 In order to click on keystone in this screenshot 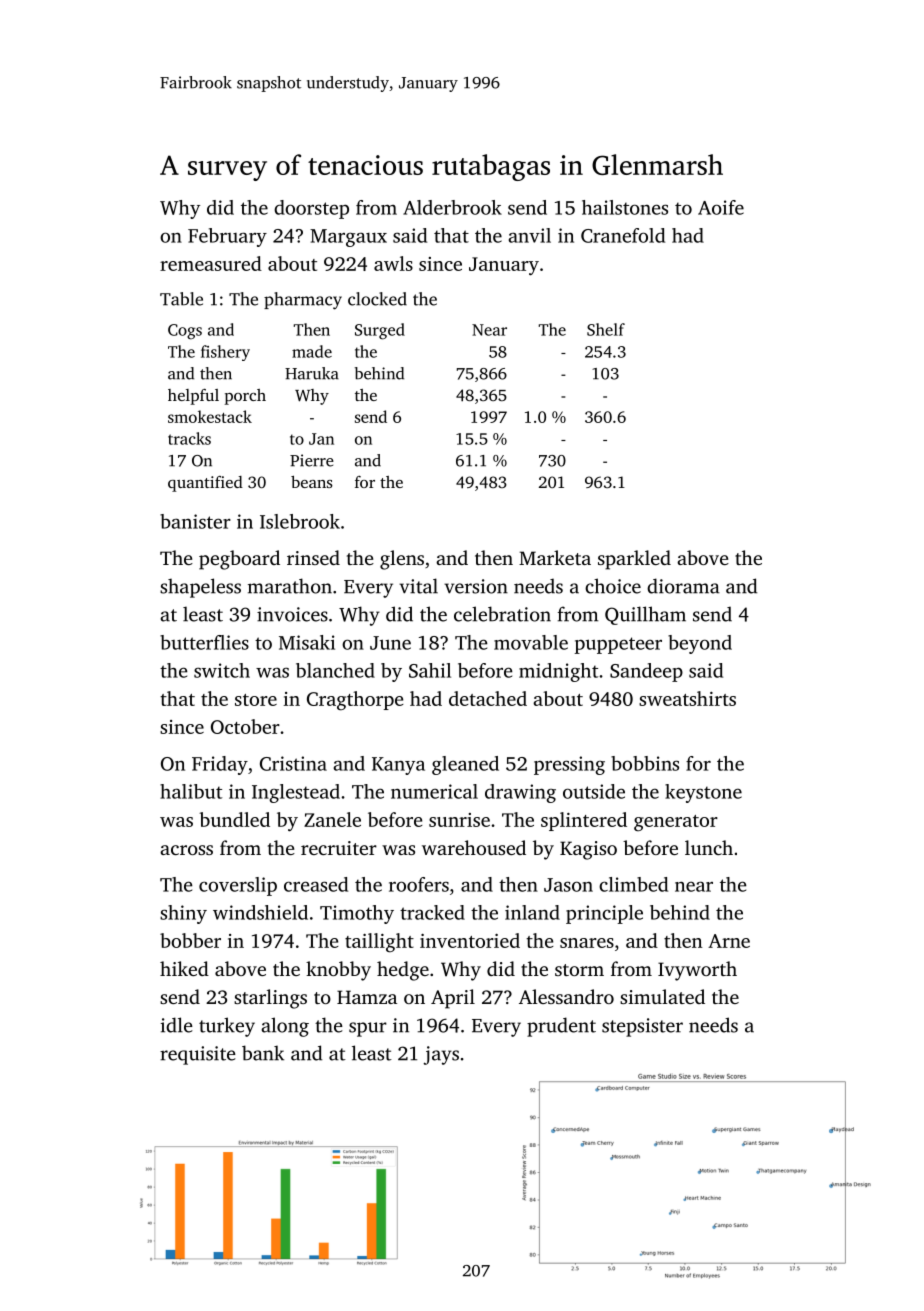, I will do `click(703, 793)`.
